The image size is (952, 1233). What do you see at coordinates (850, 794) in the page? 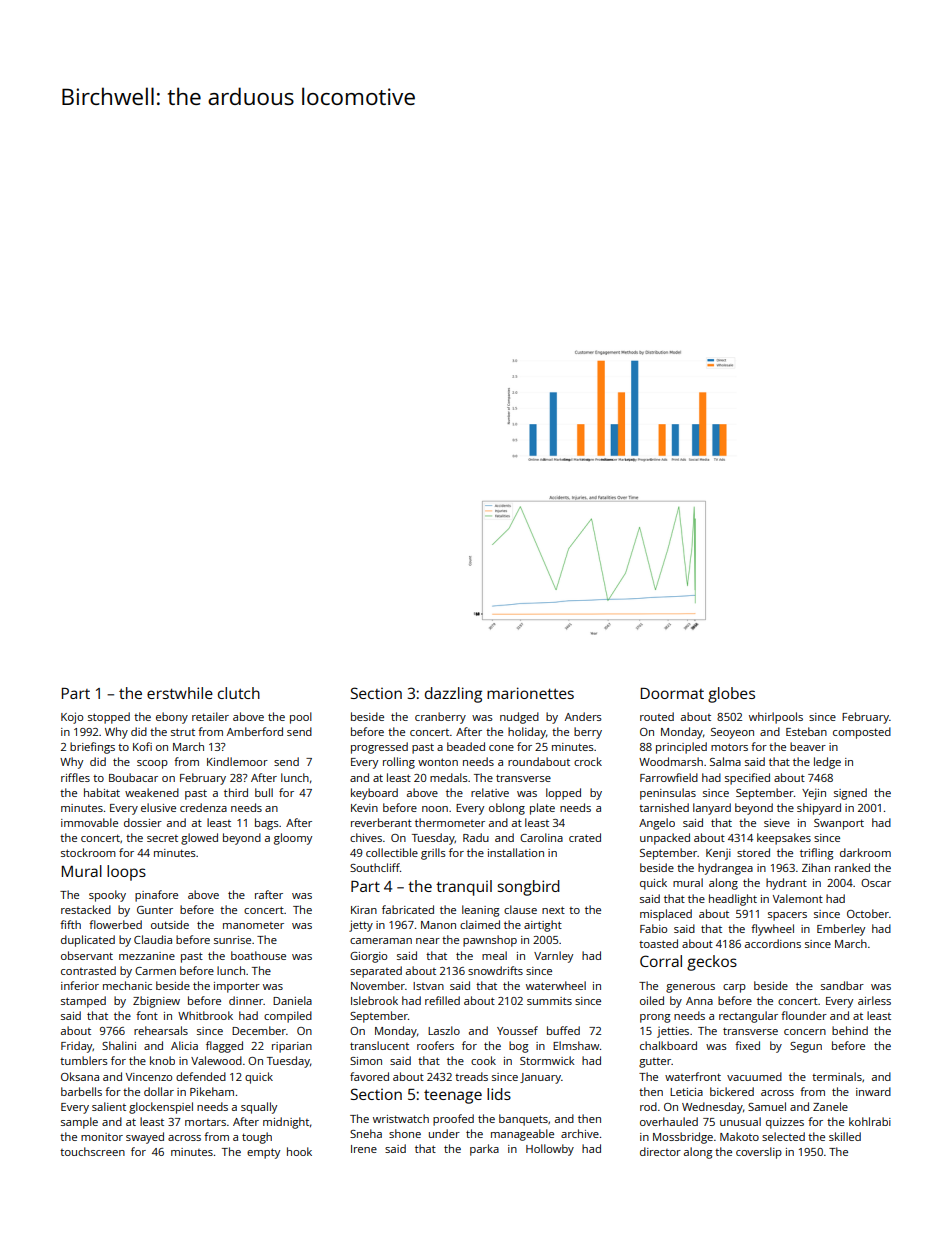
I see `signed` at bounding box center [850, 794].
